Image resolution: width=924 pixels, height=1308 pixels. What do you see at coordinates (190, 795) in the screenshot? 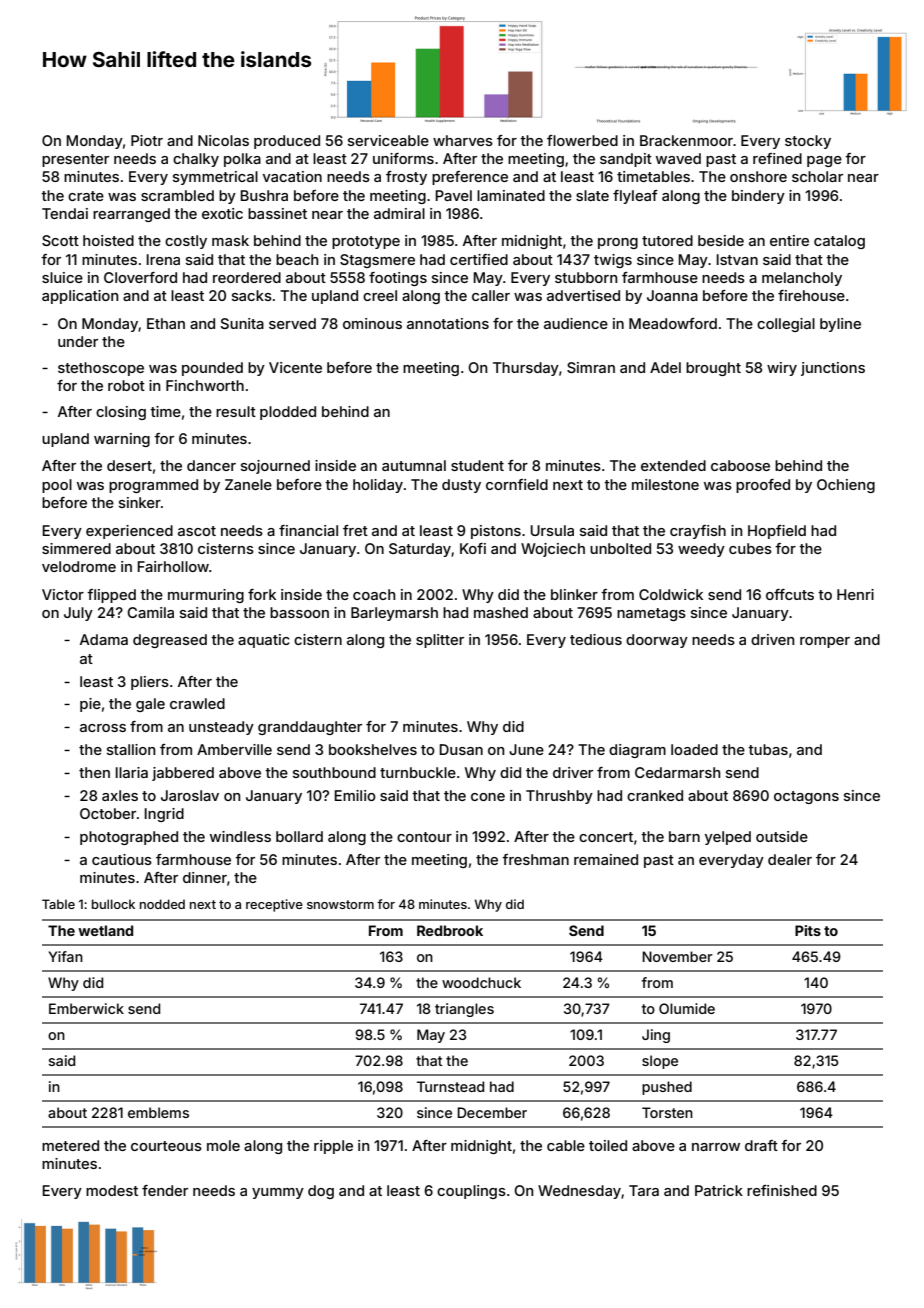
I see `Jaroslav` at bounding box center [190, 795].
